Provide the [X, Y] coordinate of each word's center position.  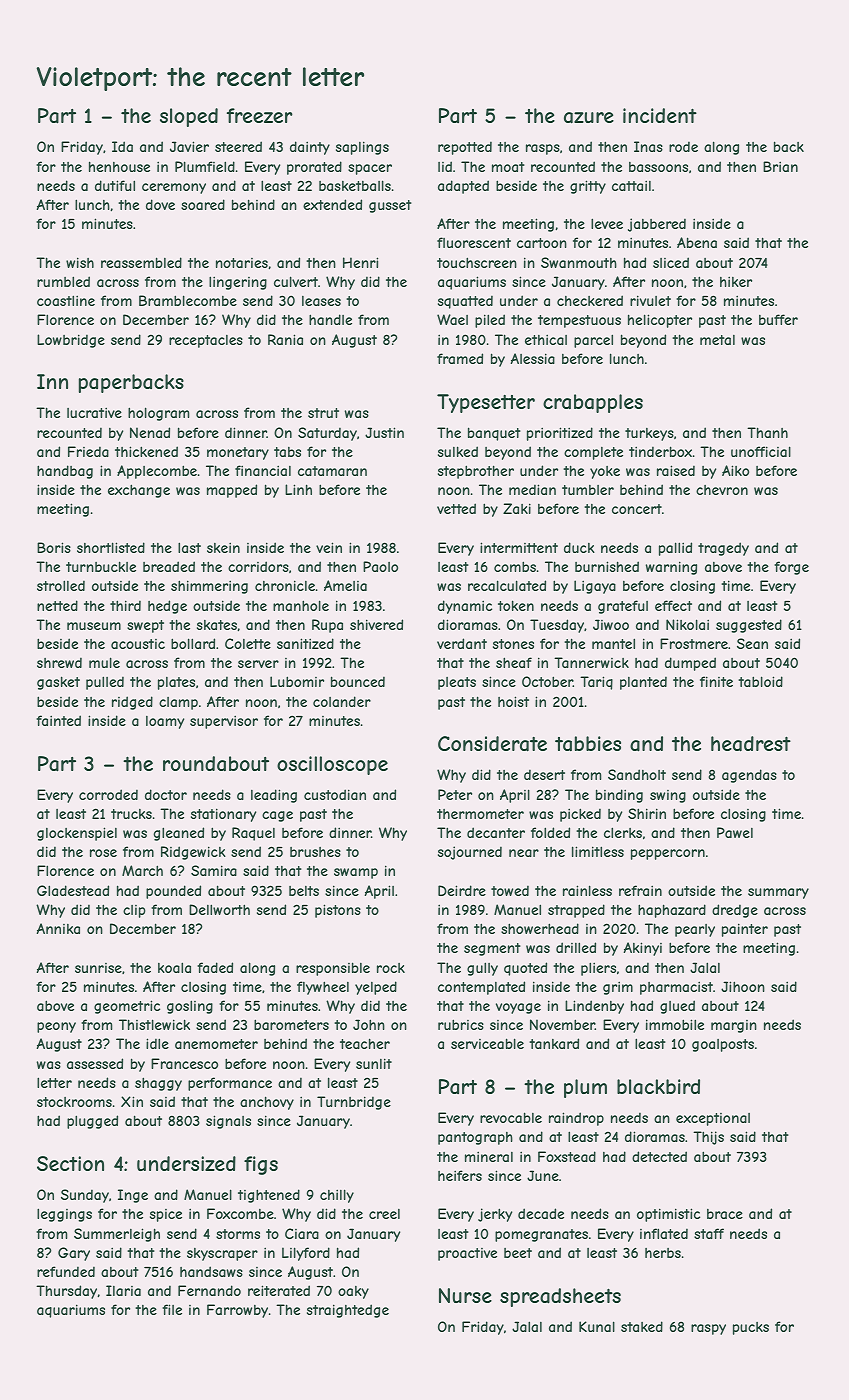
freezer [259, 115]
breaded [169, 566]
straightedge [348, 1311]
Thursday [66, 1292]
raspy [708, 1329]
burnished [607, 566]
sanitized [305, 643]
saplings [362, 148]
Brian [780, 166]
